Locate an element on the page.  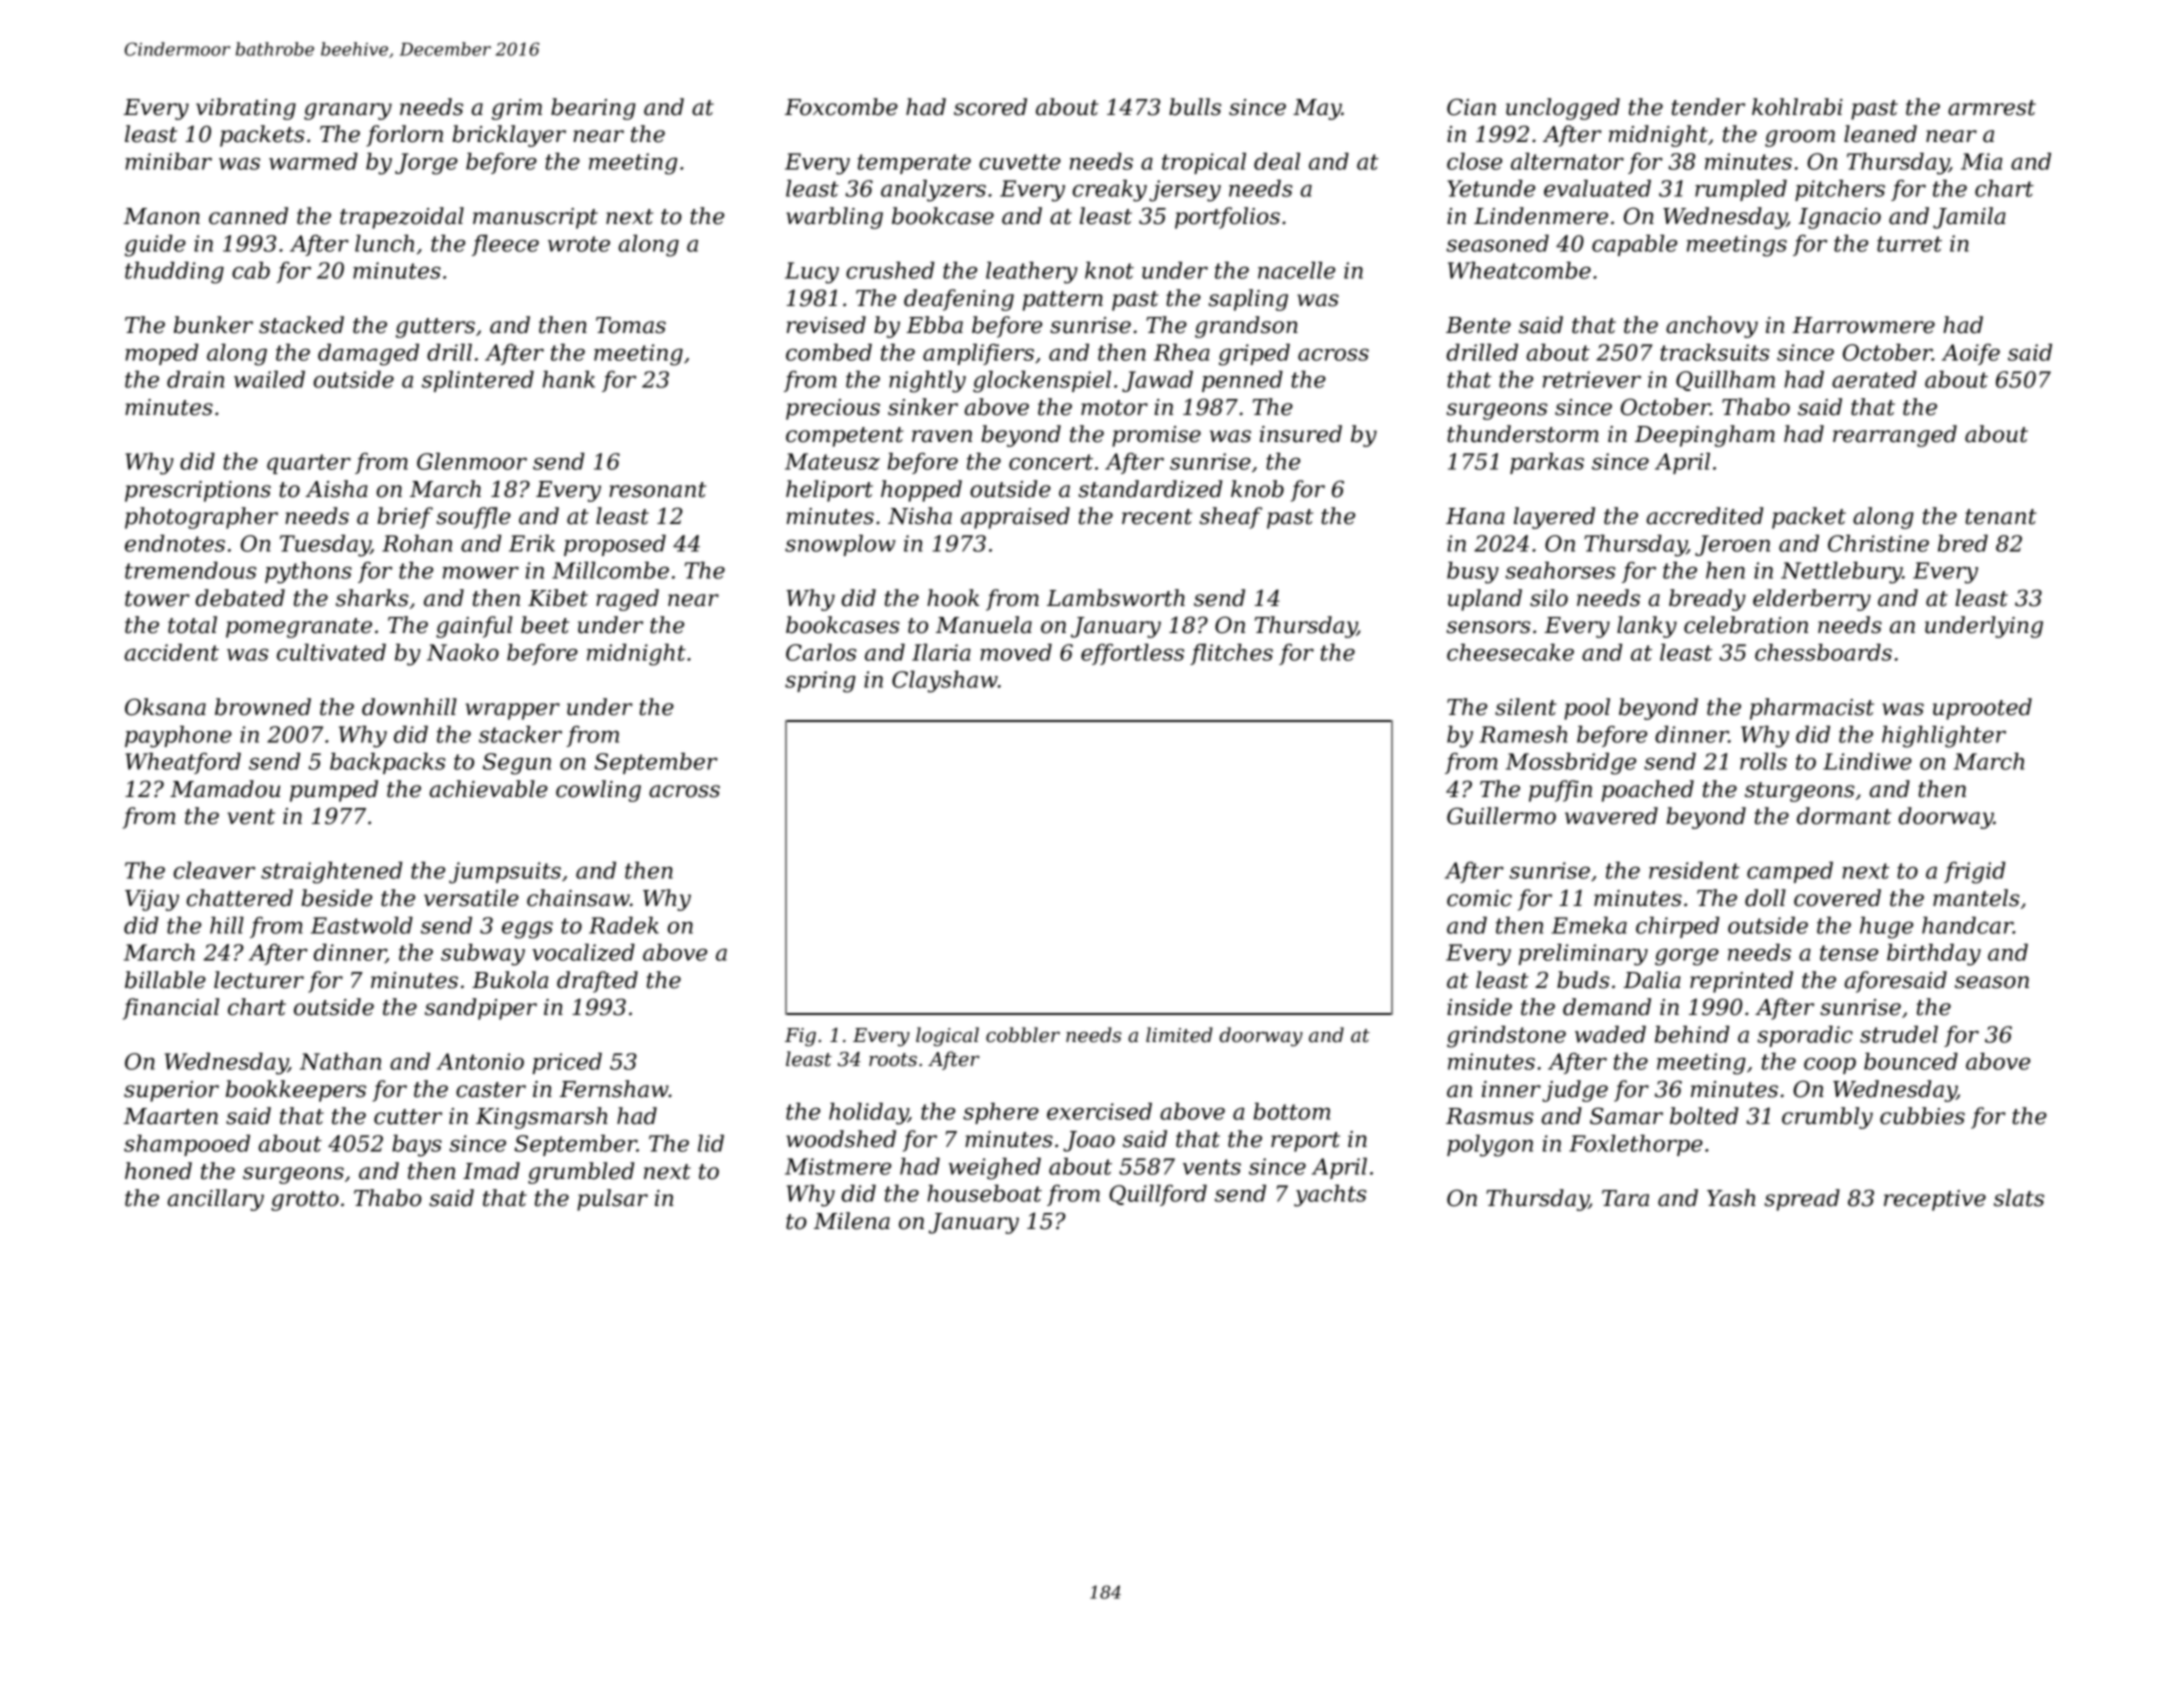
Quillford is located at coordinates (1158, 1195).
